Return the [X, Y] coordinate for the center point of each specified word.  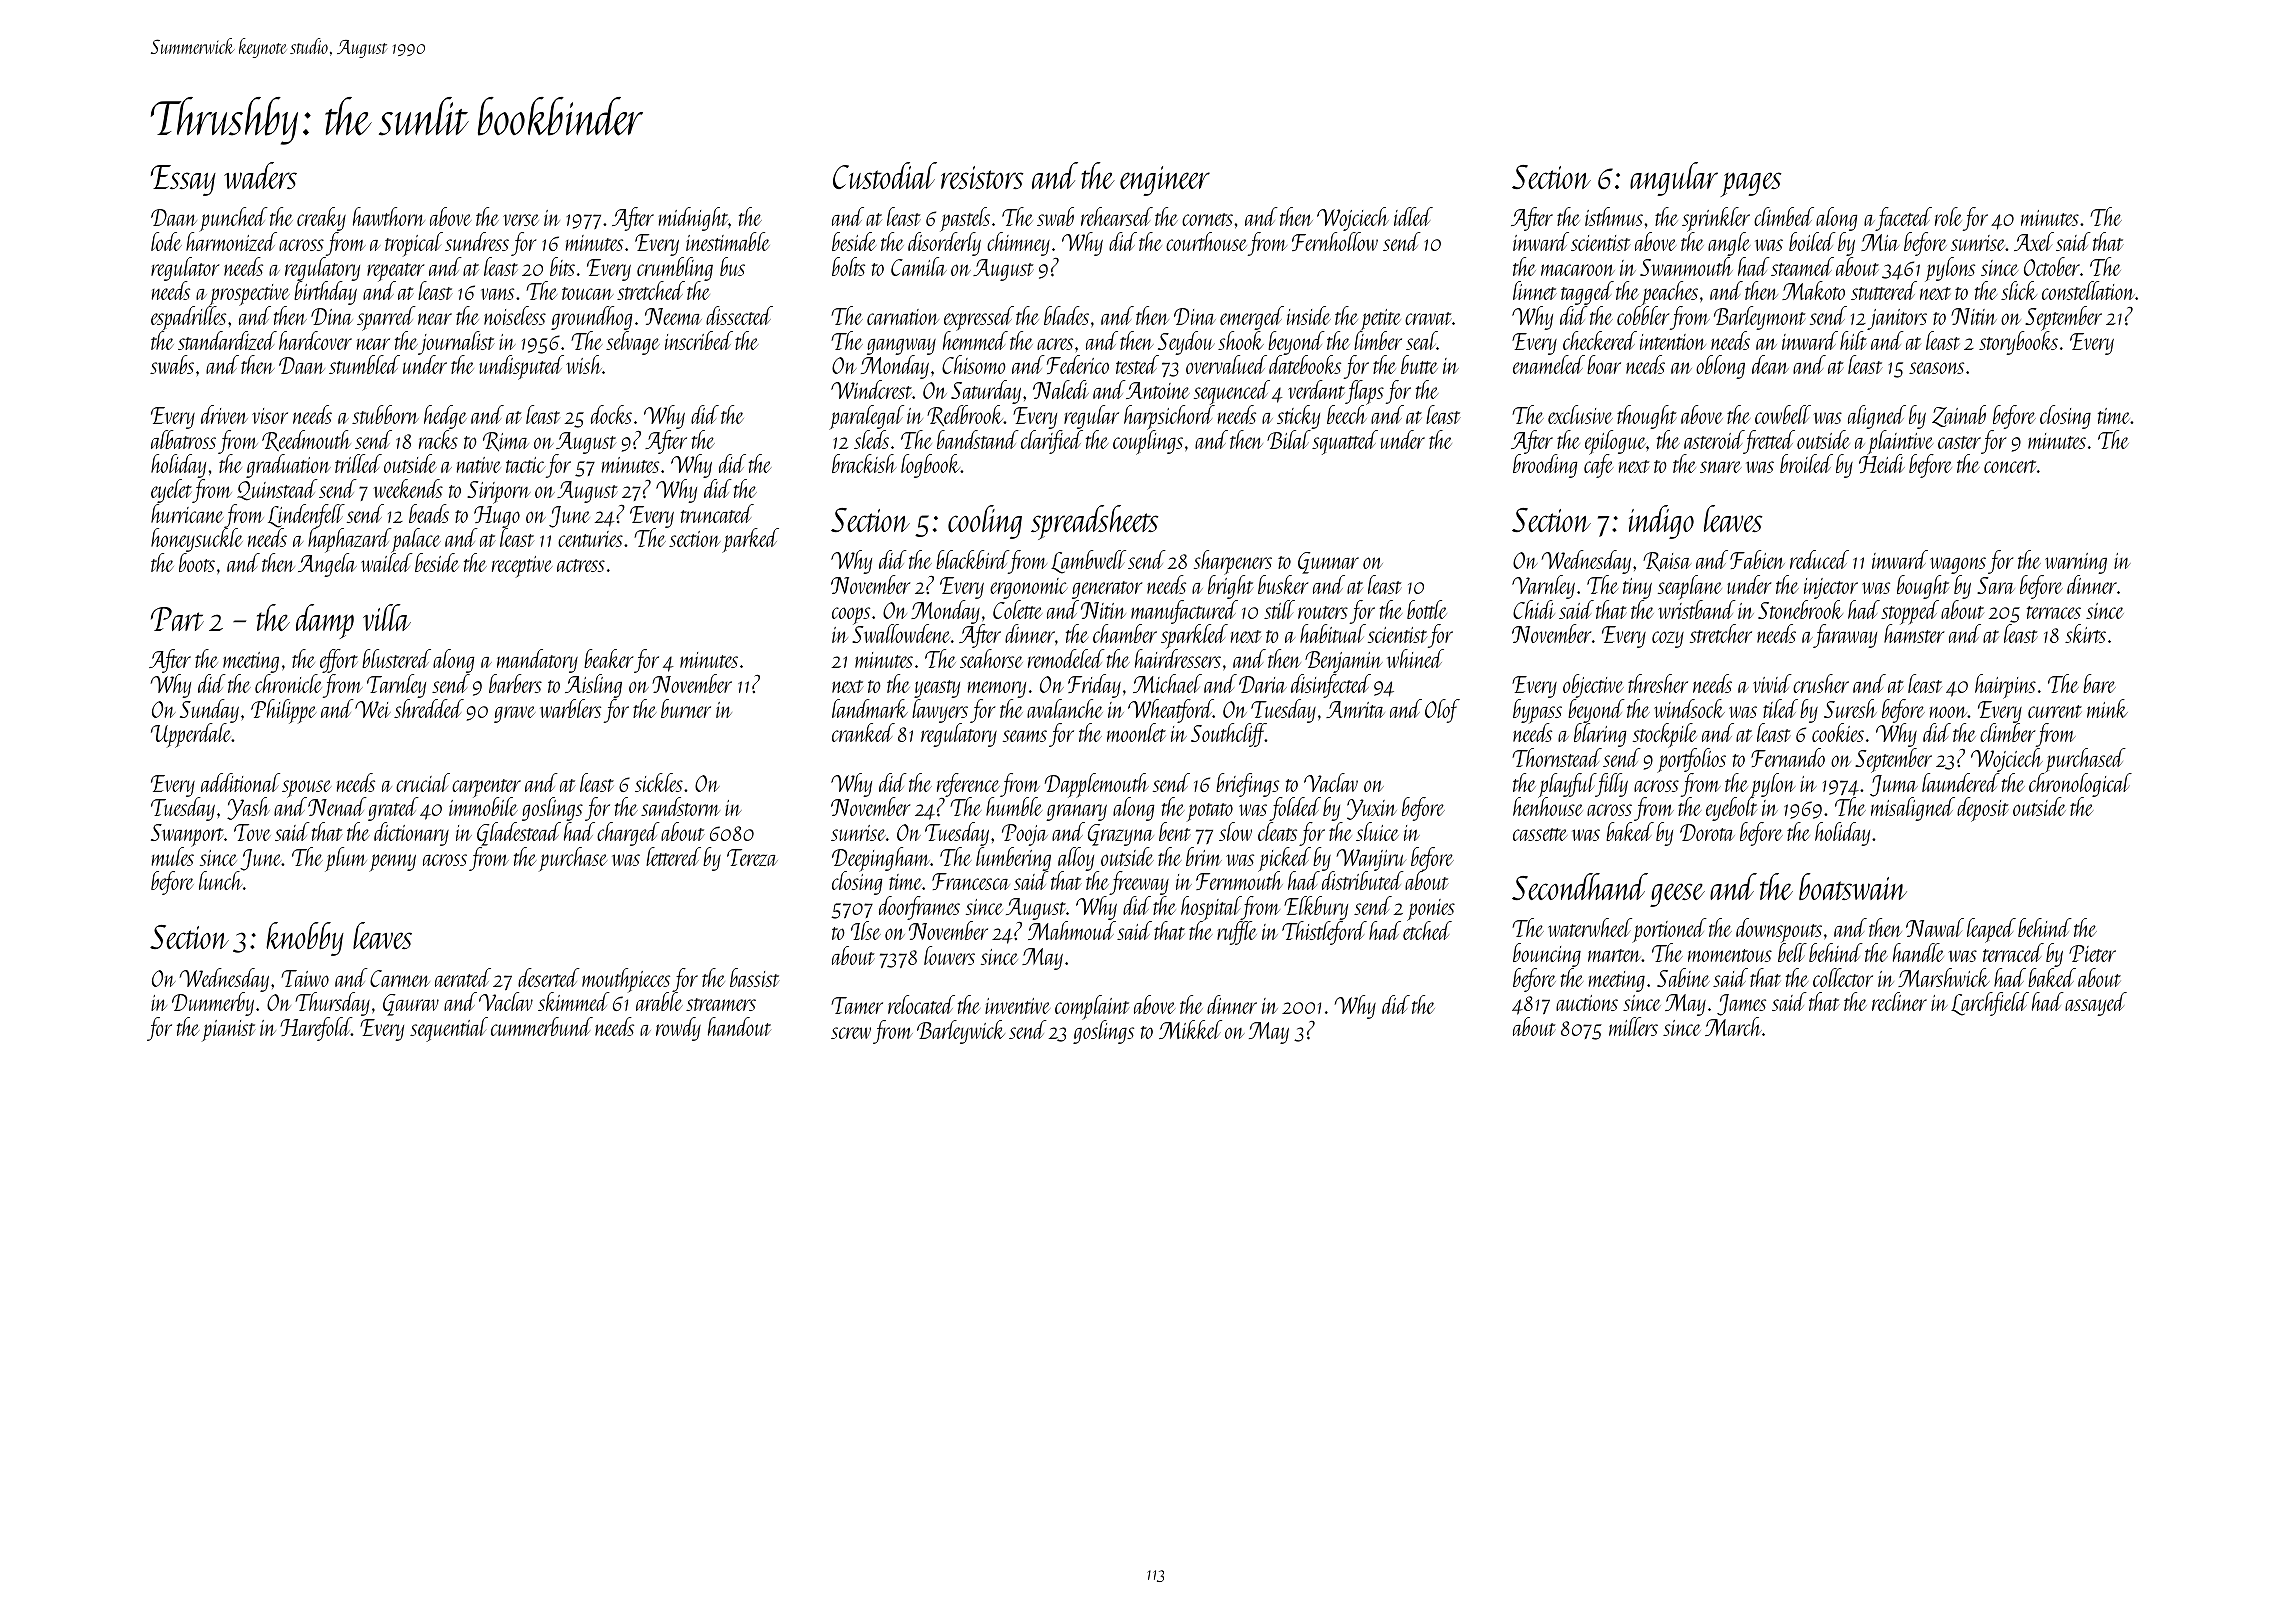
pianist [229, 1031]
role [1948, 216]
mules [172, 856]
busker [1283, 584]
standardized [227, 340]
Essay [183, 180]
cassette [1540, 834]
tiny [1637, 588]
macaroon [1578, 270]
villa [387, 617]
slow [1235, 831]
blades [1066, 315]
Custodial [885, 175]
